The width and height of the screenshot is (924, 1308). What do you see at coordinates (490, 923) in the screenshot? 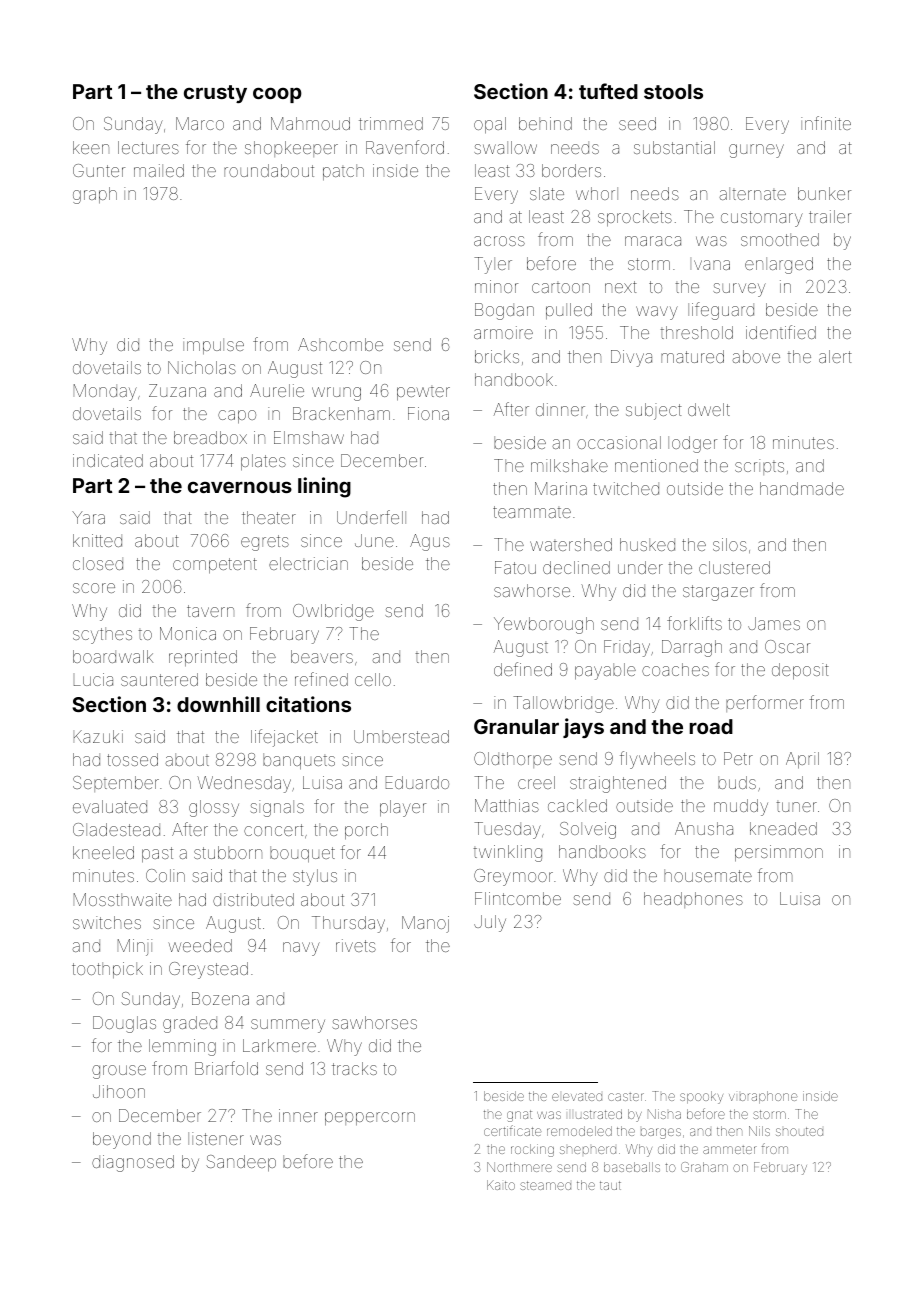
I see `July` at bounding box center [490, 923].
